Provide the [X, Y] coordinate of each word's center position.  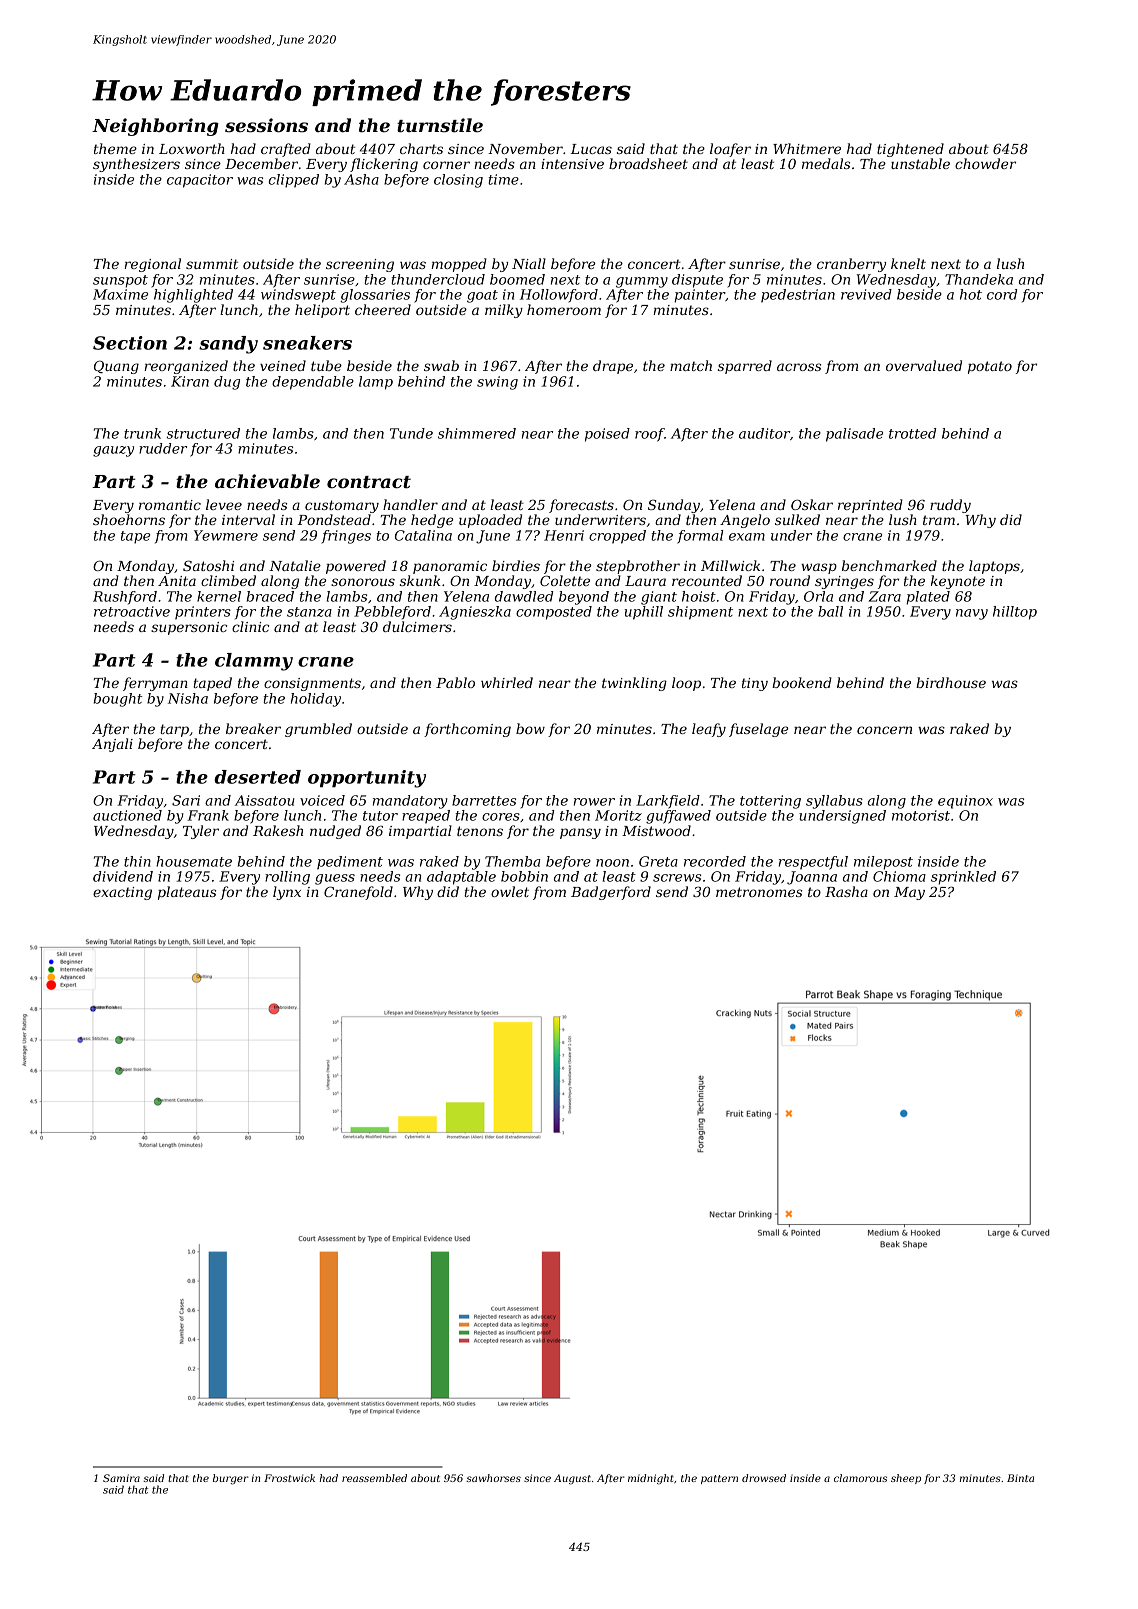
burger [231, 1479]
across [799, 367]
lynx [287, 893]
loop [686, 684]
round [790, 580]
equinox [965, 802]
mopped [459, 265]
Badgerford [611, 893]
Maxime [120, 294]
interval [248, 519]
